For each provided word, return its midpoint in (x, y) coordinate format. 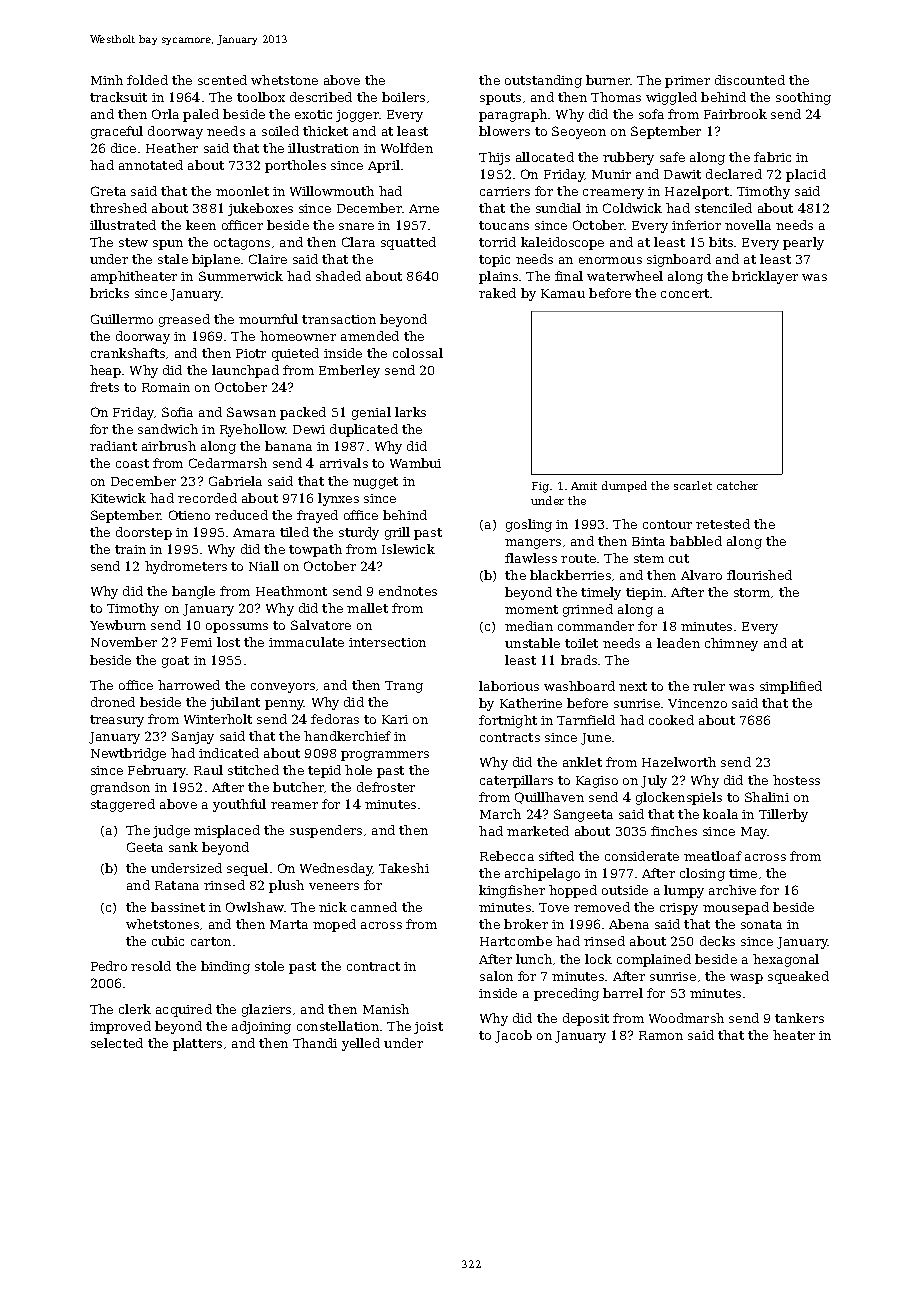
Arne (424, 208)
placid (806, 175)
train (130, 549)
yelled (361, 1044)
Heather (172, 148)
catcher (737, 485)
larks (410, 412)
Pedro (109, 966)
